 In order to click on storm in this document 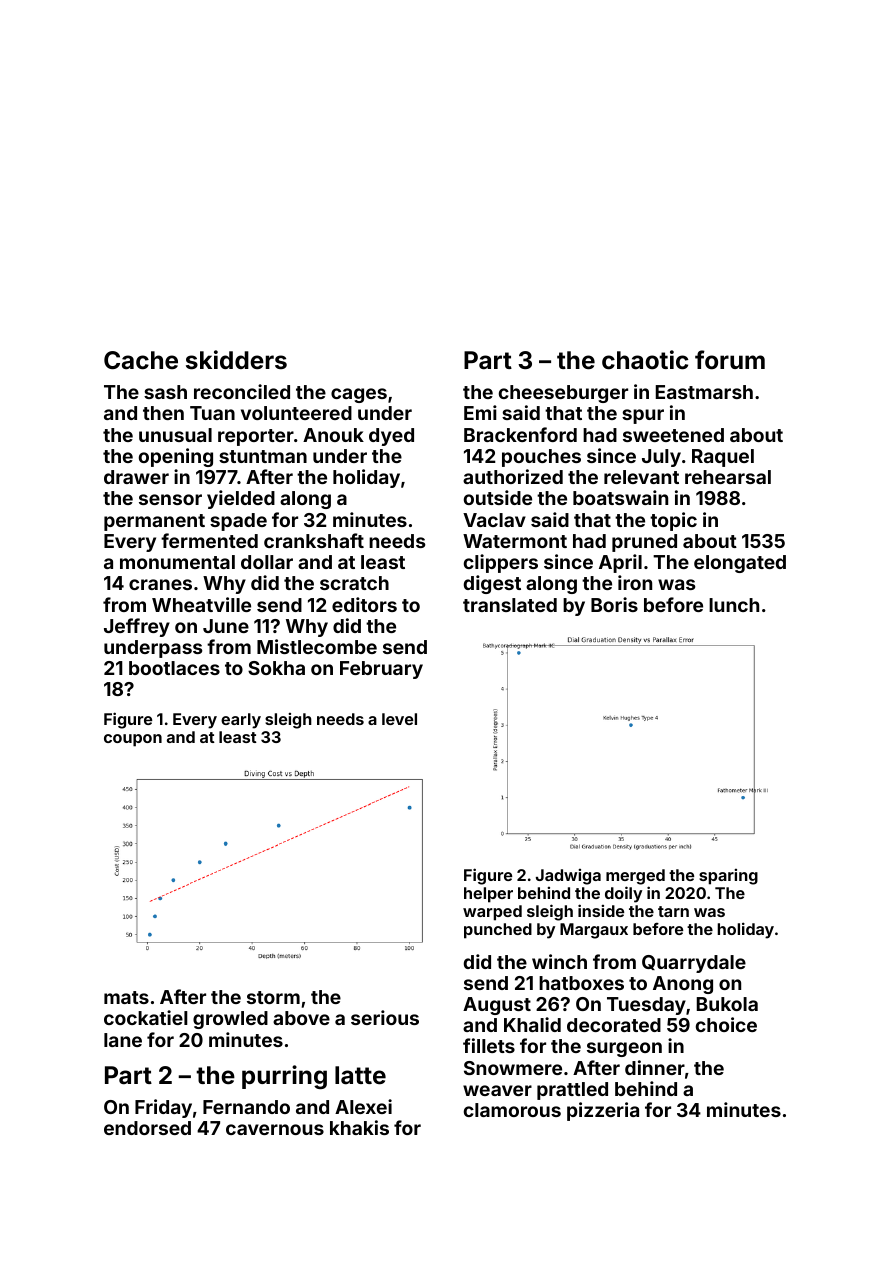, I will do `click(273, 997)`.
